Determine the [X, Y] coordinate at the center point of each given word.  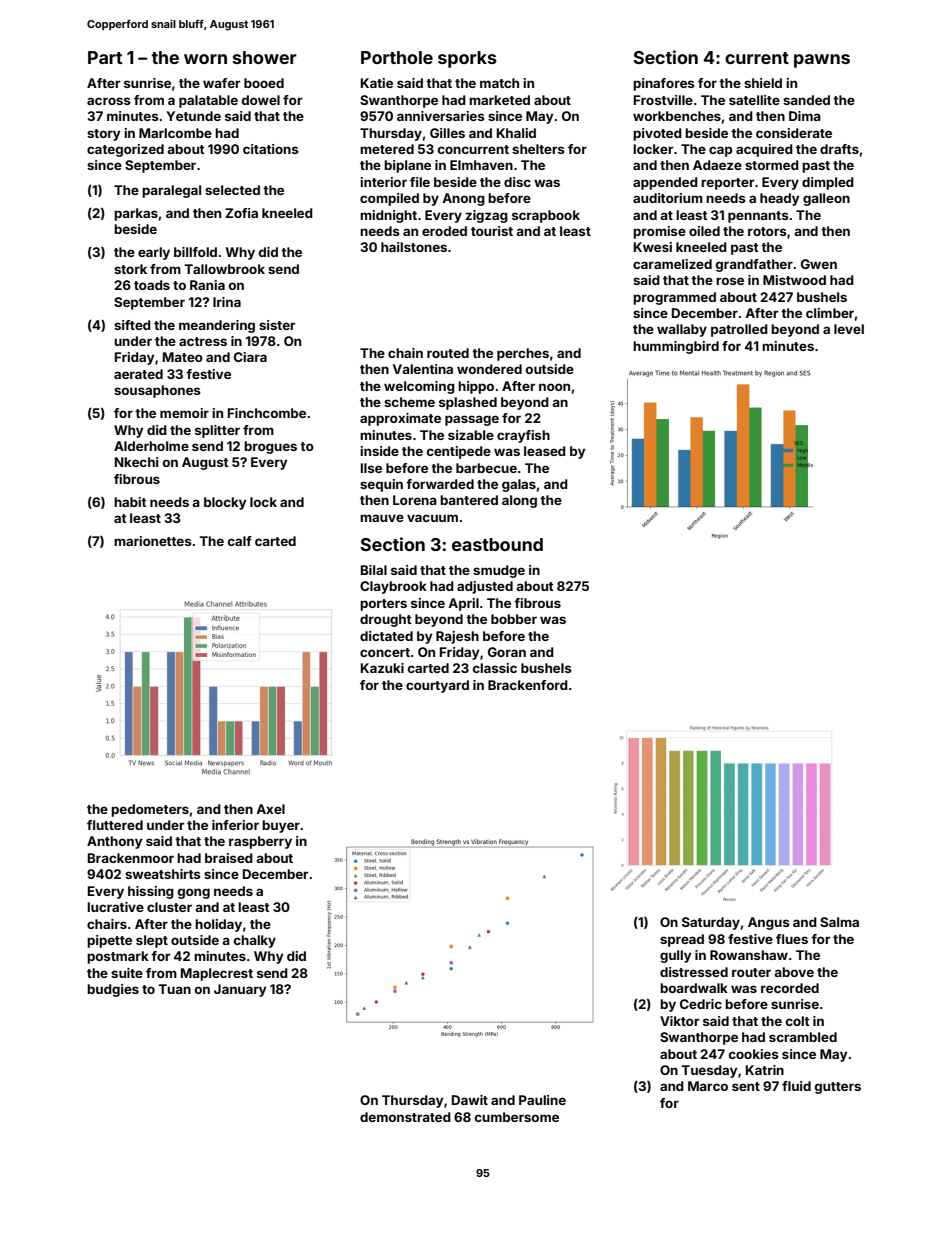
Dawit [470, 1100]
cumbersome [517, 1117]
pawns [822, 61]
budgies [113, 990]
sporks [467, 59]
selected [232, 190]
